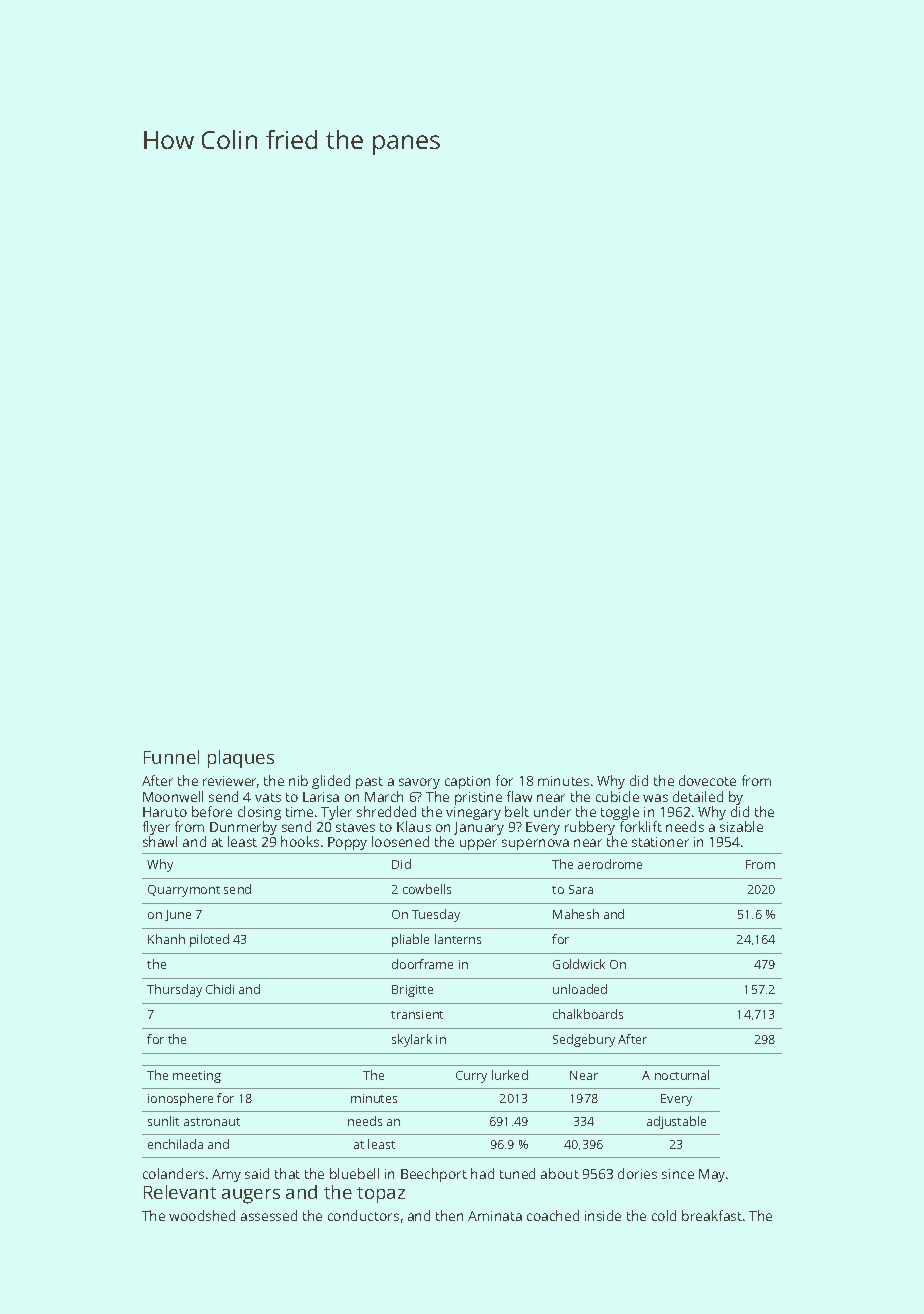  I want to click on skylark, so click(412, 1040).
